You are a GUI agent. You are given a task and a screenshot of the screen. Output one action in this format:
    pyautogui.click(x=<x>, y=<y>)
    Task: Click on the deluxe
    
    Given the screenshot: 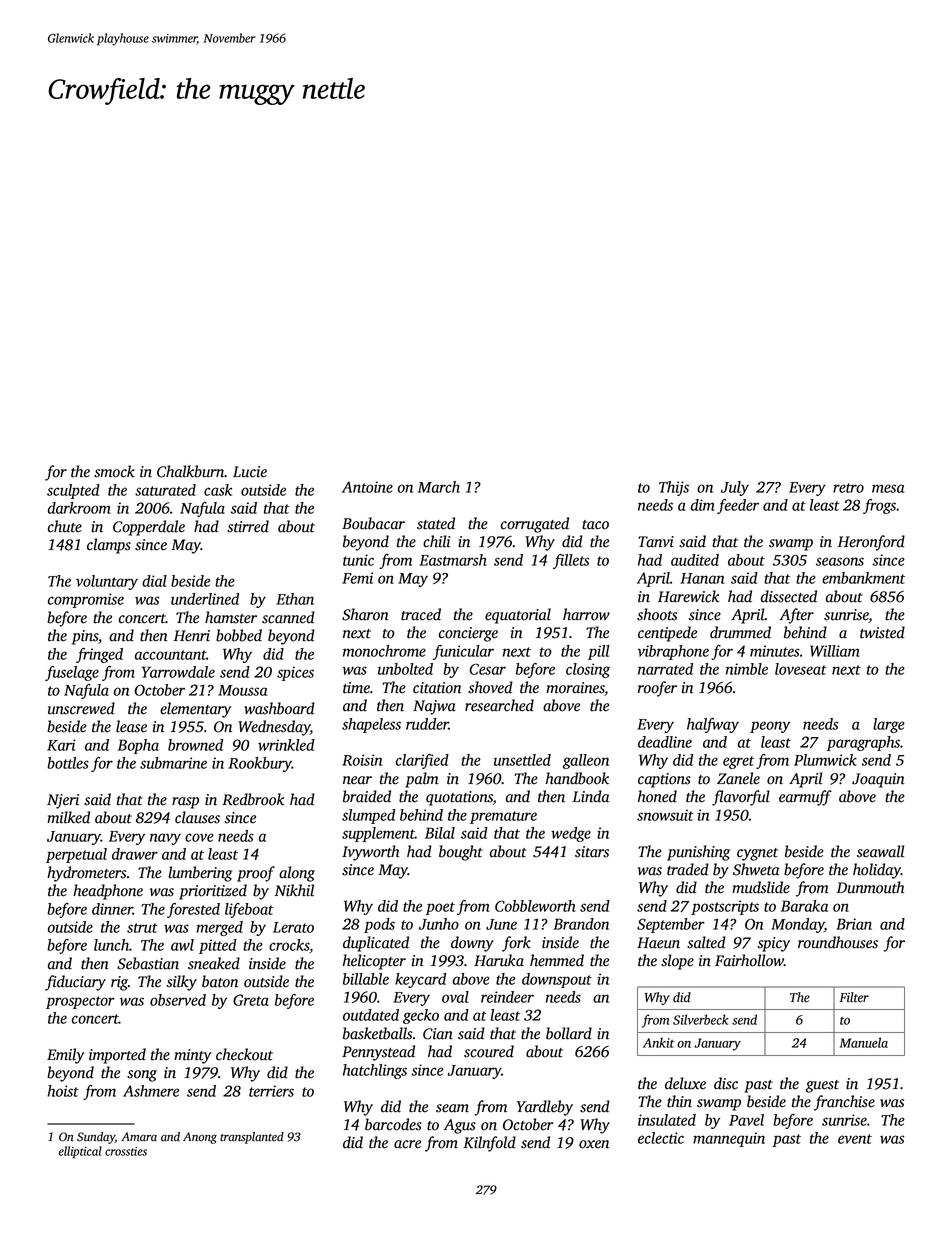 What is the action you would take?
    pyautogui.click(x=685, y=1083)
